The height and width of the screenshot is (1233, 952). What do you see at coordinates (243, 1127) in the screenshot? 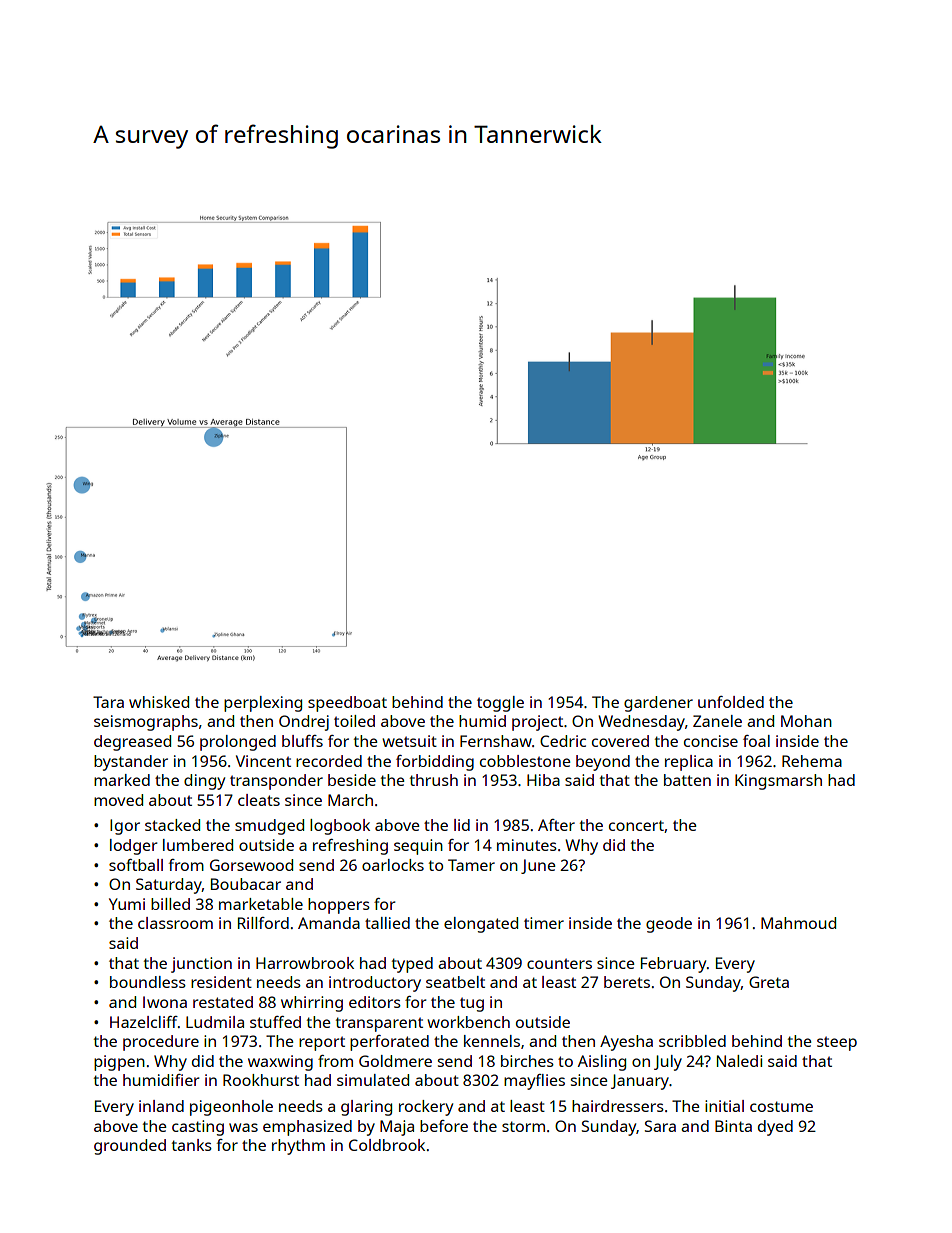
I see `was` at bounding box center [243, 1127].
